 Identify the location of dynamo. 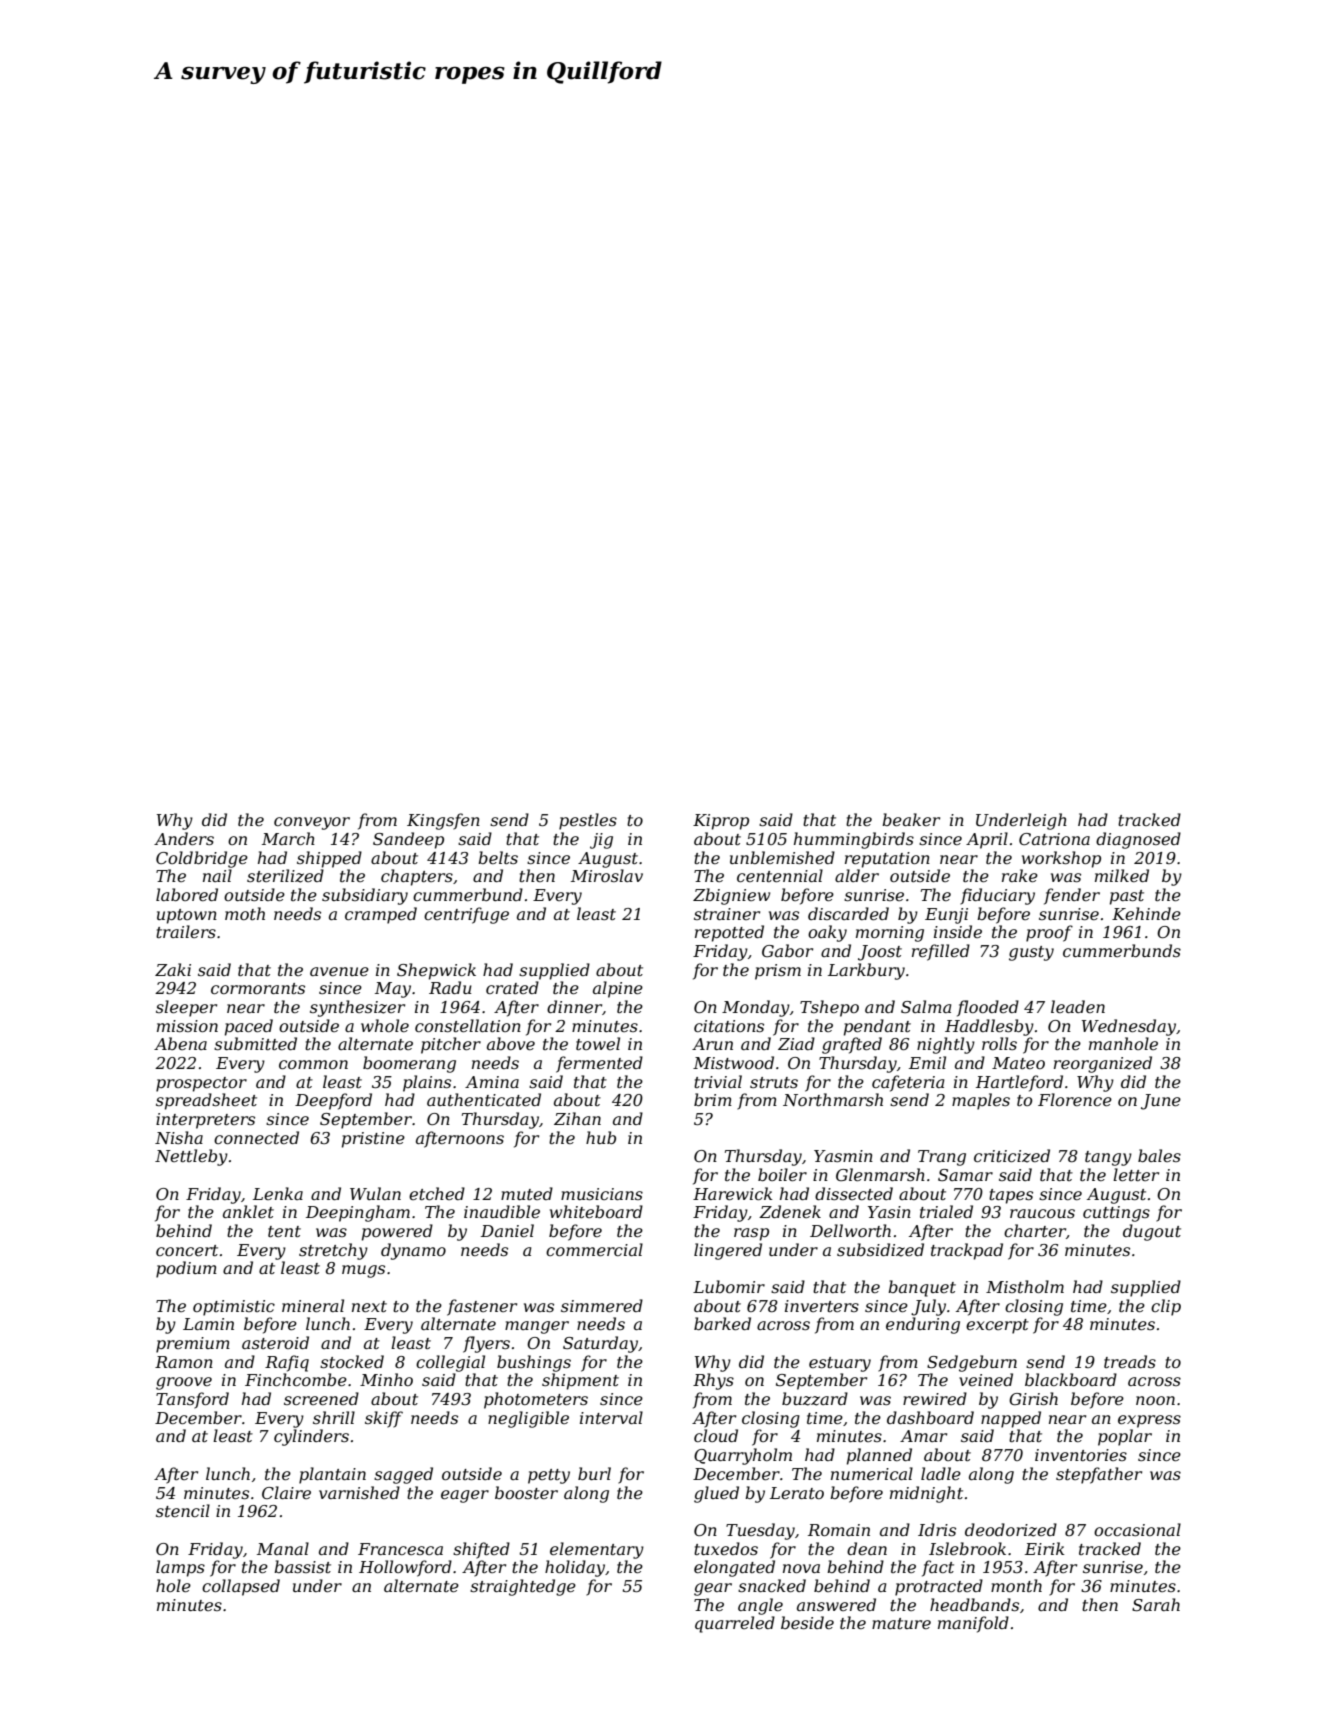
(413, 1251).
